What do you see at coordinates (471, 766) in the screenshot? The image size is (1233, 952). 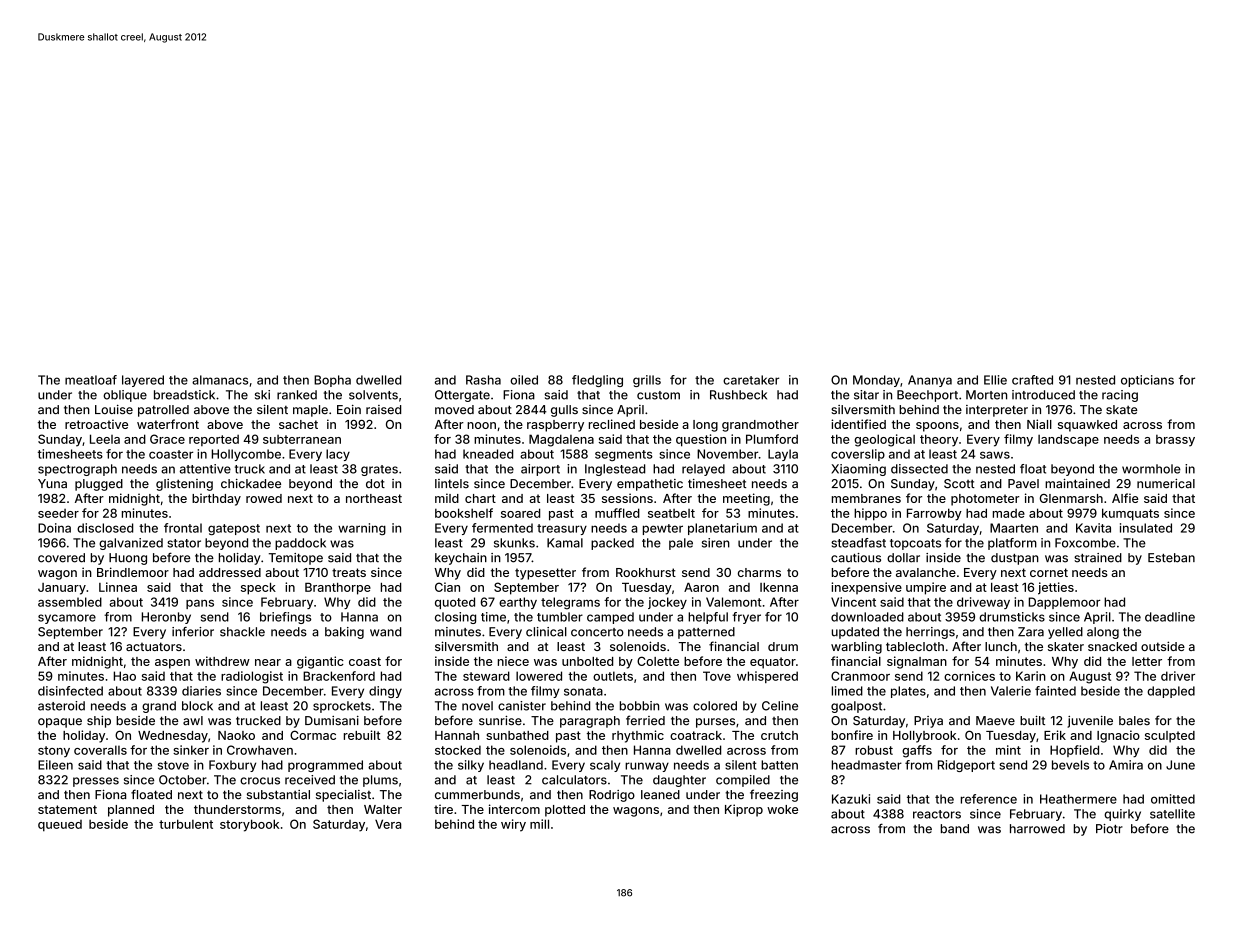 I see `silky` at bounding box center [471, 766].
